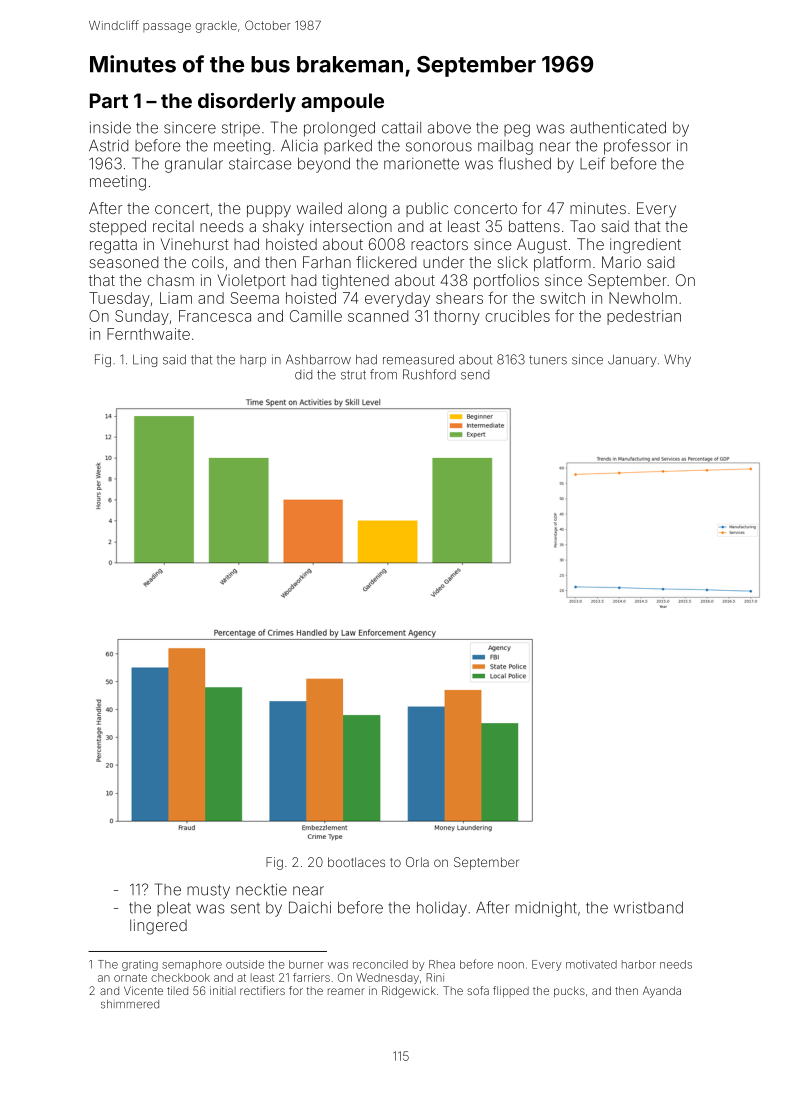 The image size is (785, 1113). I want to click on musty, so click(208, 891).
